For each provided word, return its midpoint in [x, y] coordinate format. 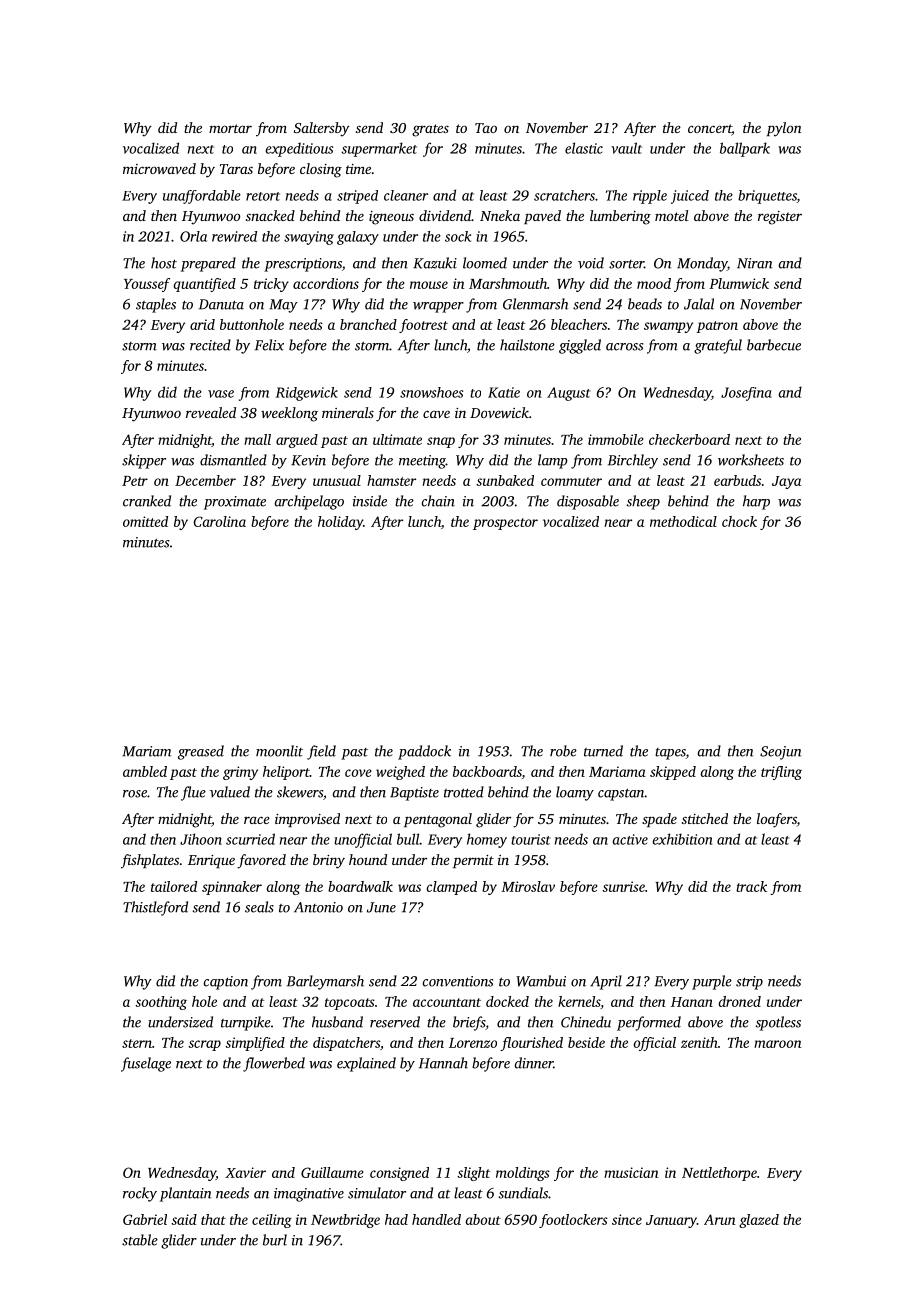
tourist [530, 839]
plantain [185, 1194]
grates [430, 130]
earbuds [737, 480]
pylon [784, 129]
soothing [161, 1003]
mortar [230, 128]
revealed [211, 412]
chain [438, 501]
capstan [621, 794]
